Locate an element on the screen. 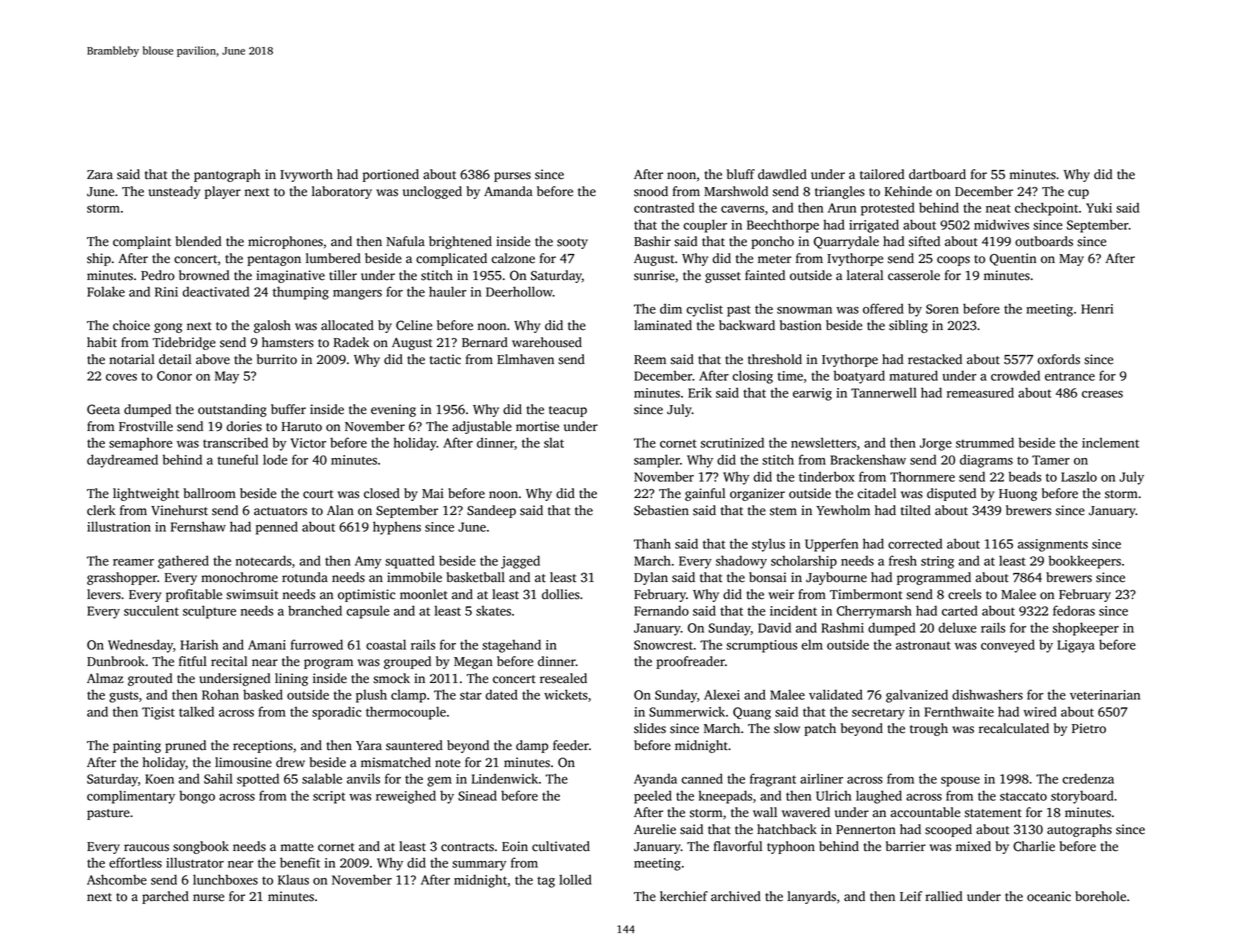 The height and width of the screenshot is (952, 1233). Thanh is located at coordinates (652, 543).
